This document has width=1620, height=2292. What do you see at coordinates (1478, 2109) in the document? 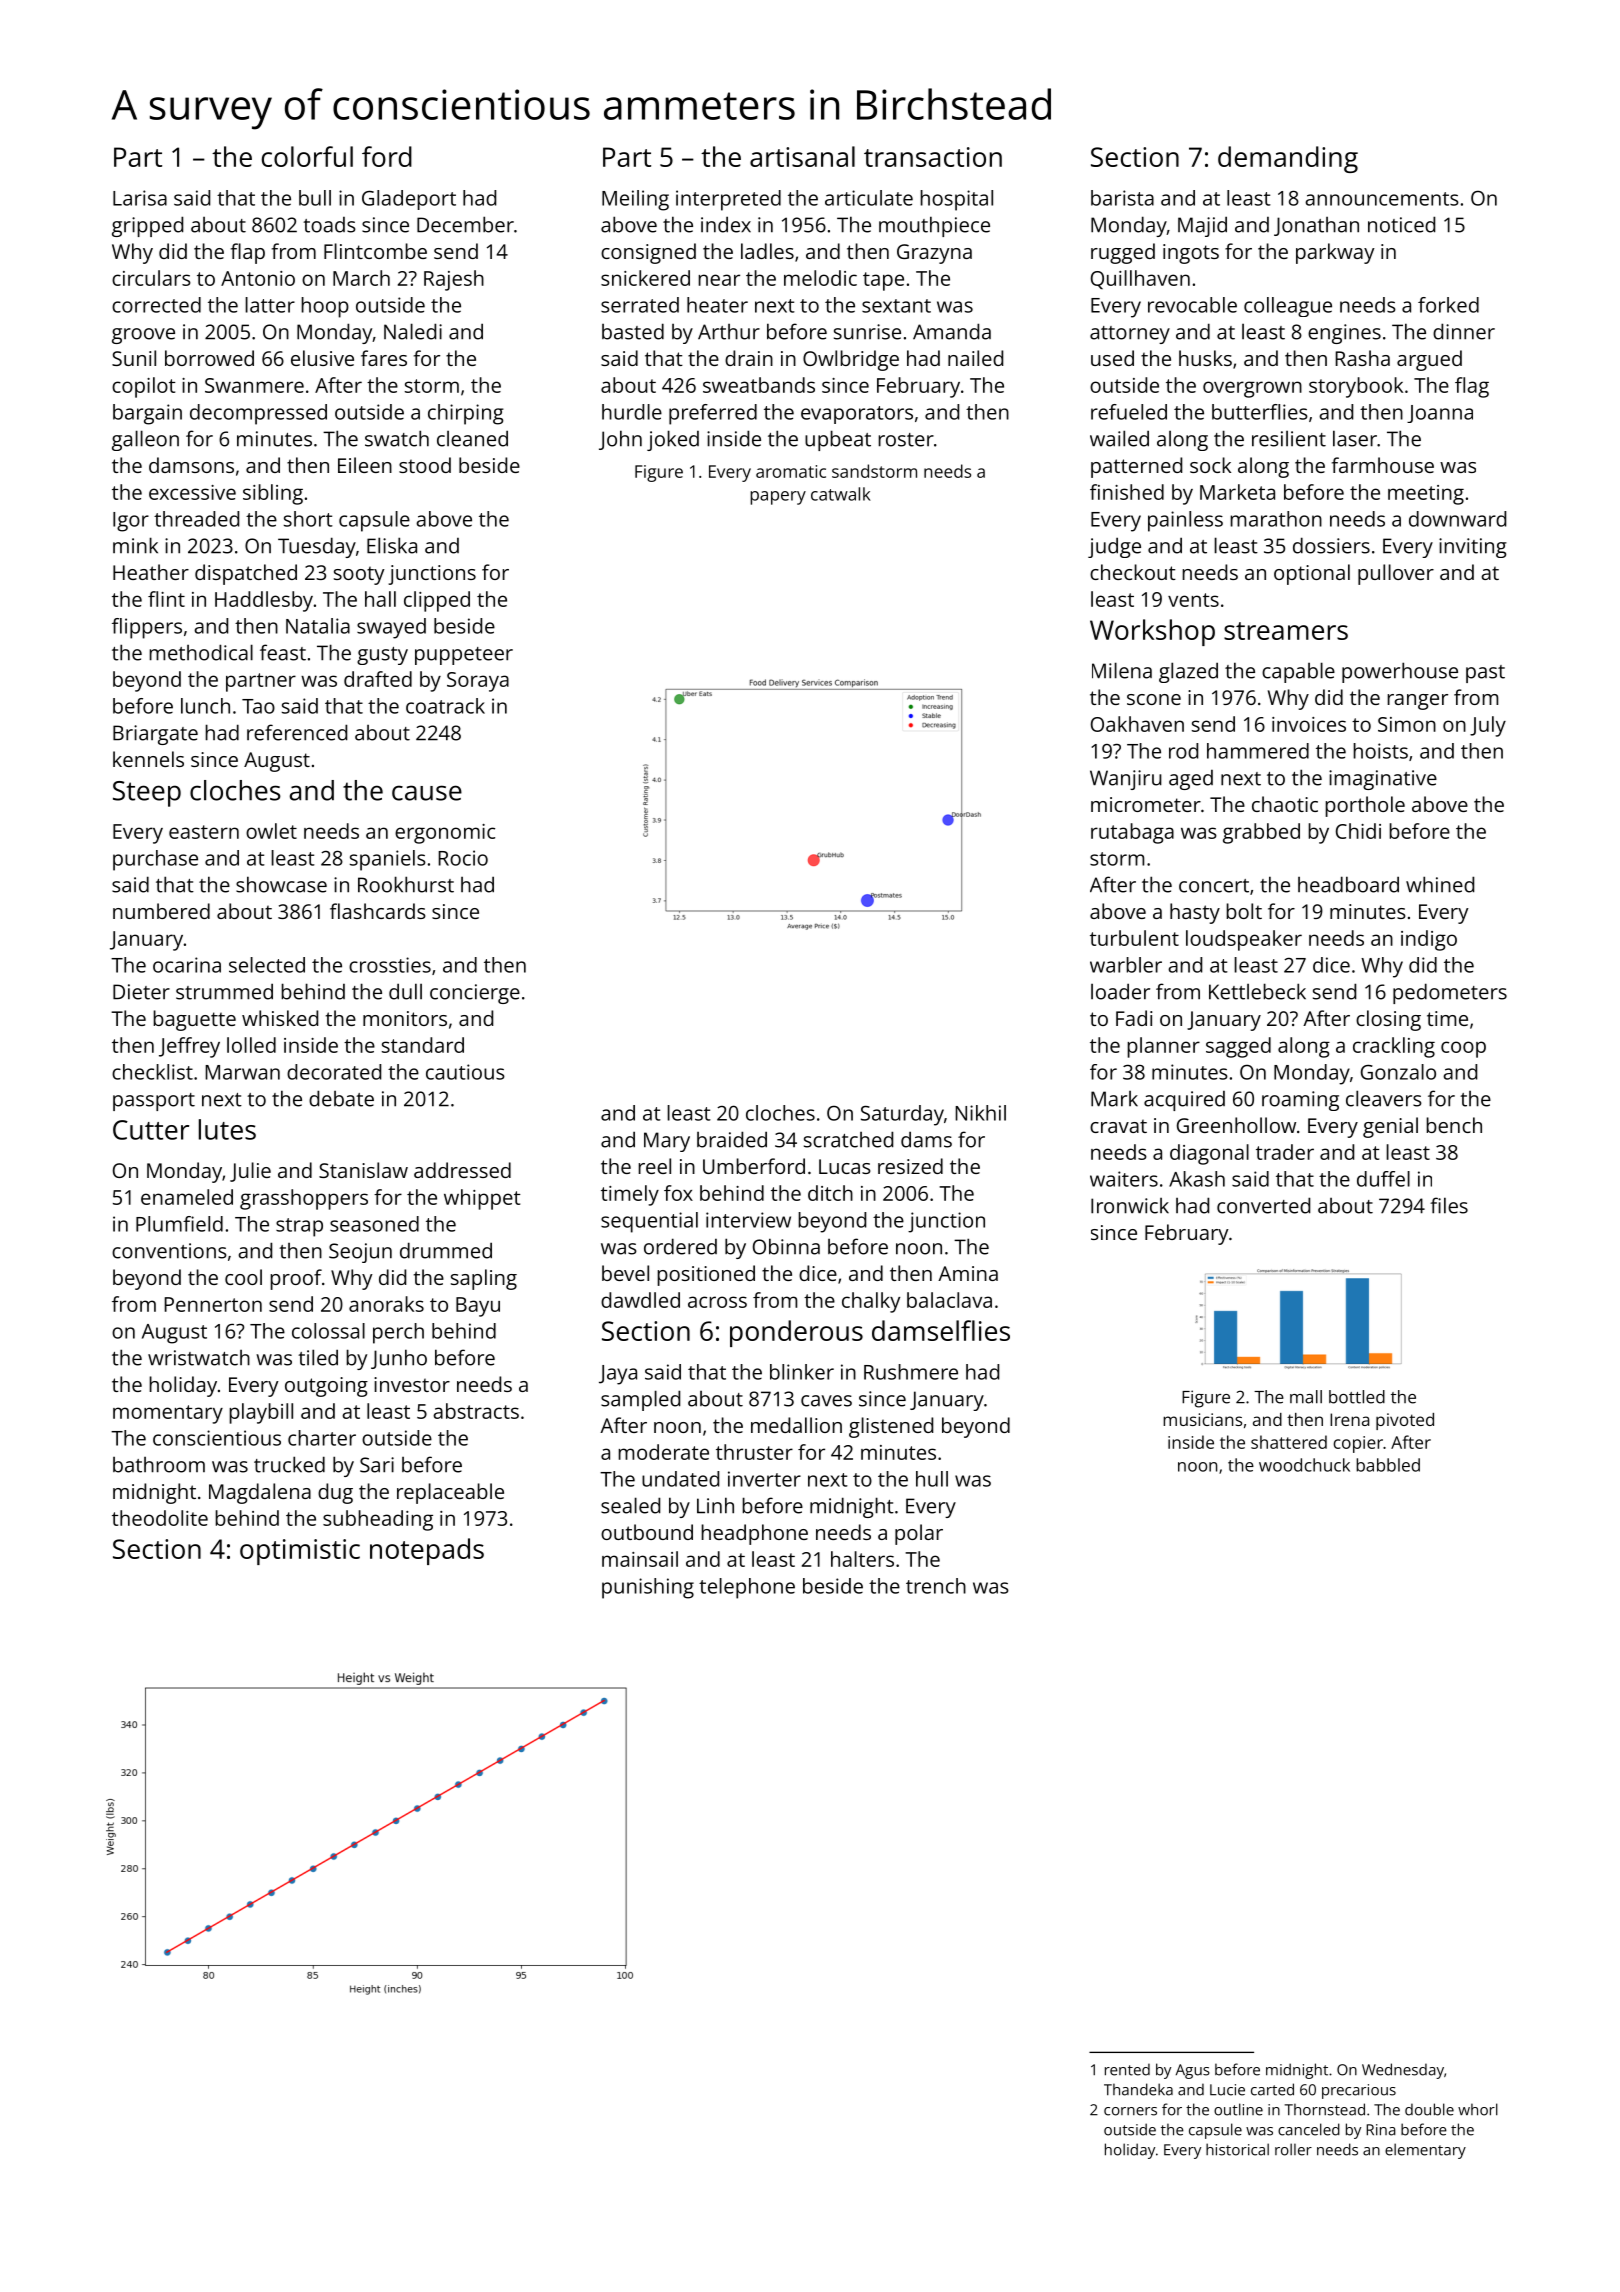
I see `whorl` at bounding box center [1478, 2109].
